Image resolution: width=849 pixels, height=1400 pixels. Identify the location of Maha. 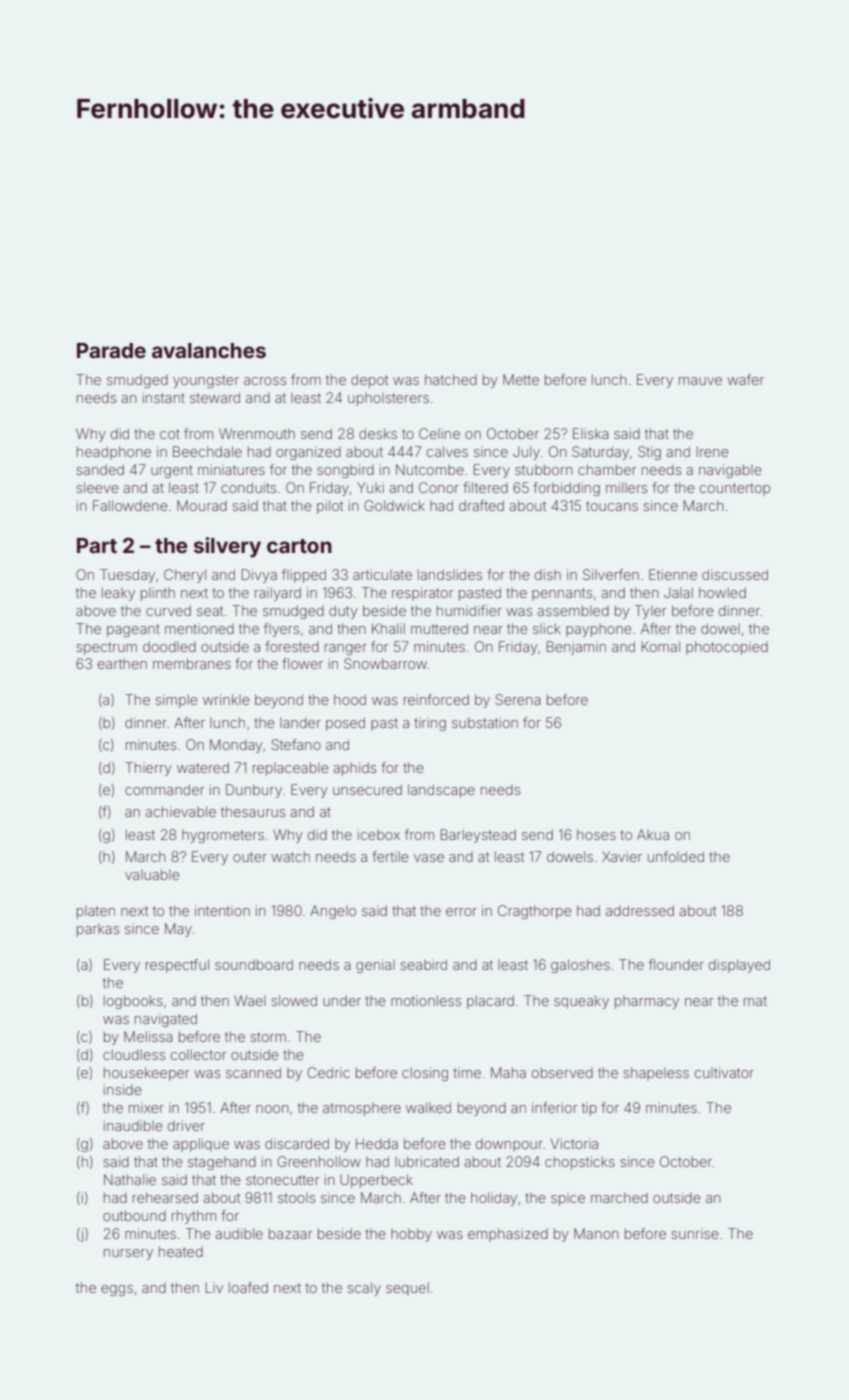
(508, 1072).
